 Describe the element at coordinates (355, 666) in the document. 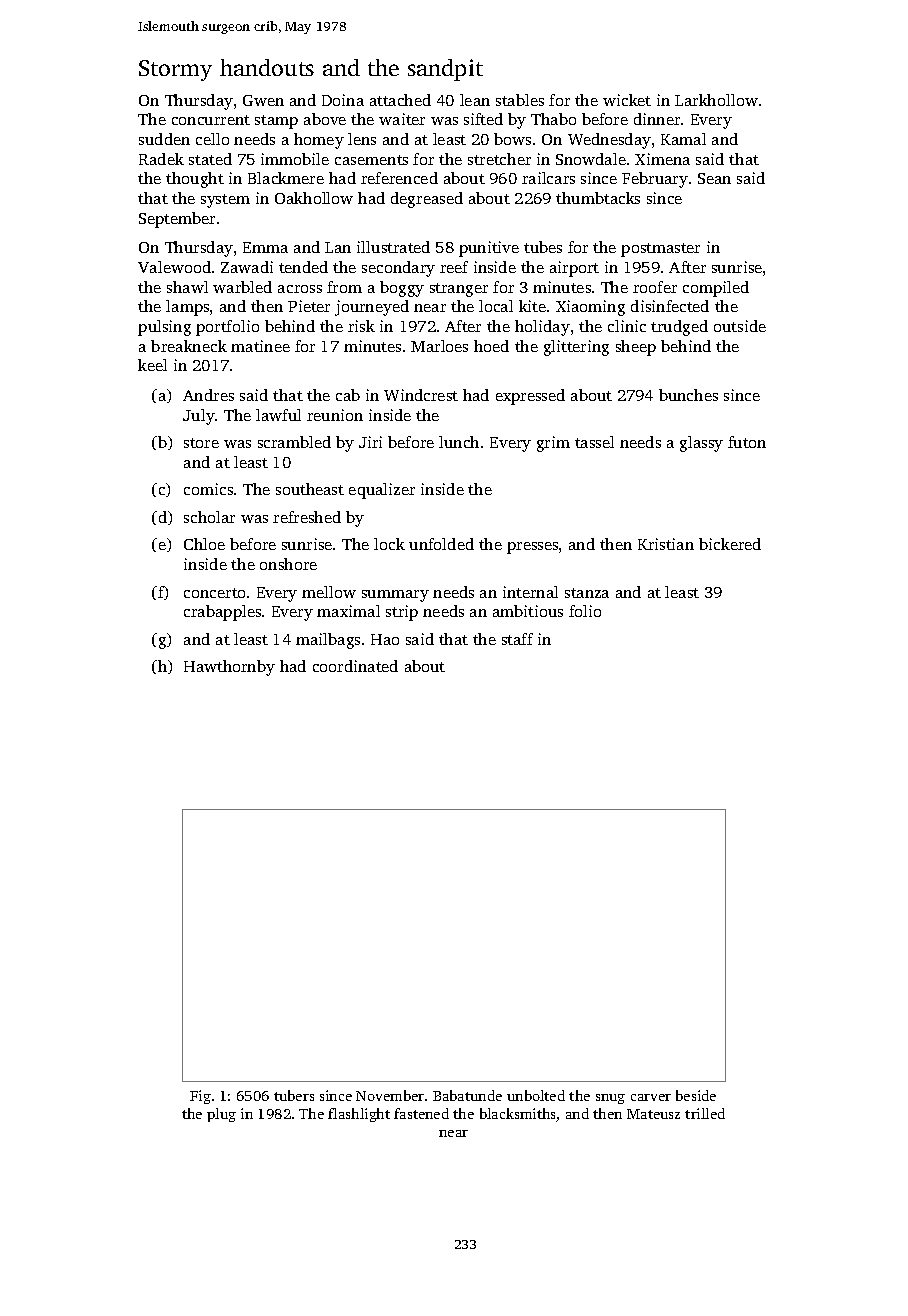

I see `coordinated` at that location.
